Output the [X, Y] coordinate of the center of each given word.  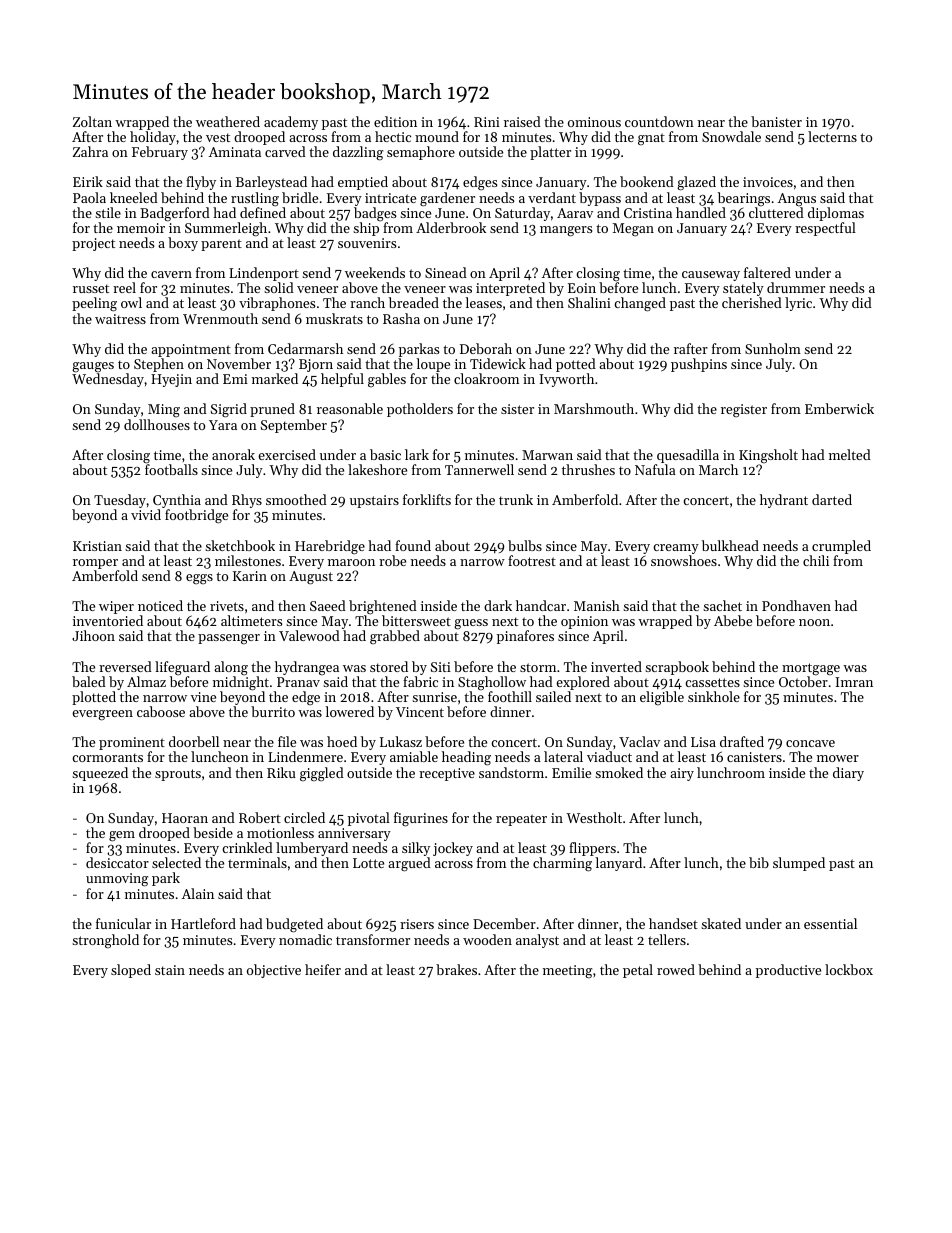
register [744, 411]
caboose [161, 711]
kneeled [134, 197]
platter [550, 153]
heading [466, 758]
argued [409, 864]
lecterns [832, 136]
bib [759, 862]
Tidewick [498, 363]
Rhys [247, 501]
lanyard [618, 864]
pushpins [699, 365]
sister [517, 409]
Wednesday [108, 380]
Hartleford [203, 923]
